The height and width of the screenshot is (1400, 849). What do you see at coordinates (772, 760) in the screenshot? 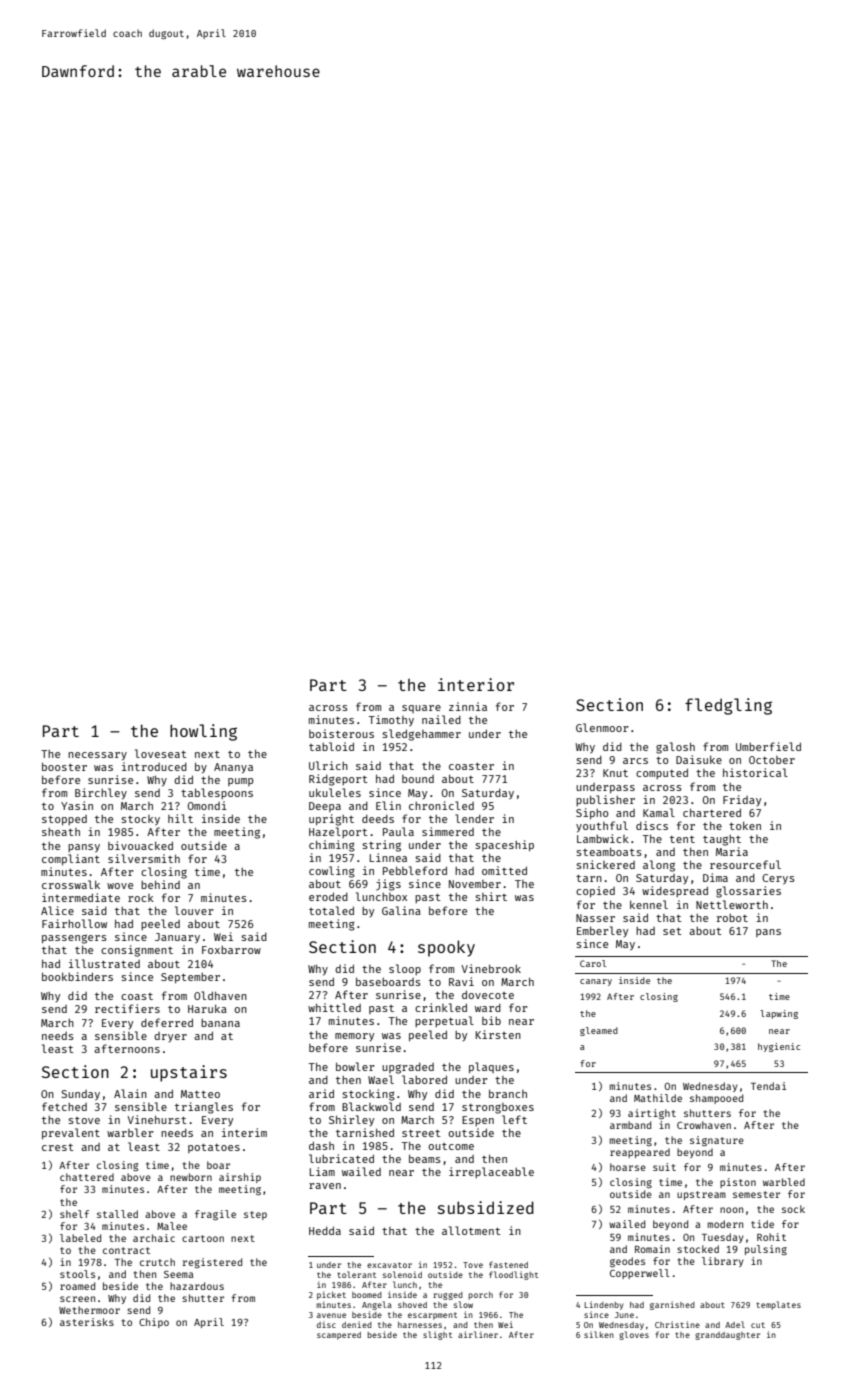
I see `October` at bounding box center [772, 760].
